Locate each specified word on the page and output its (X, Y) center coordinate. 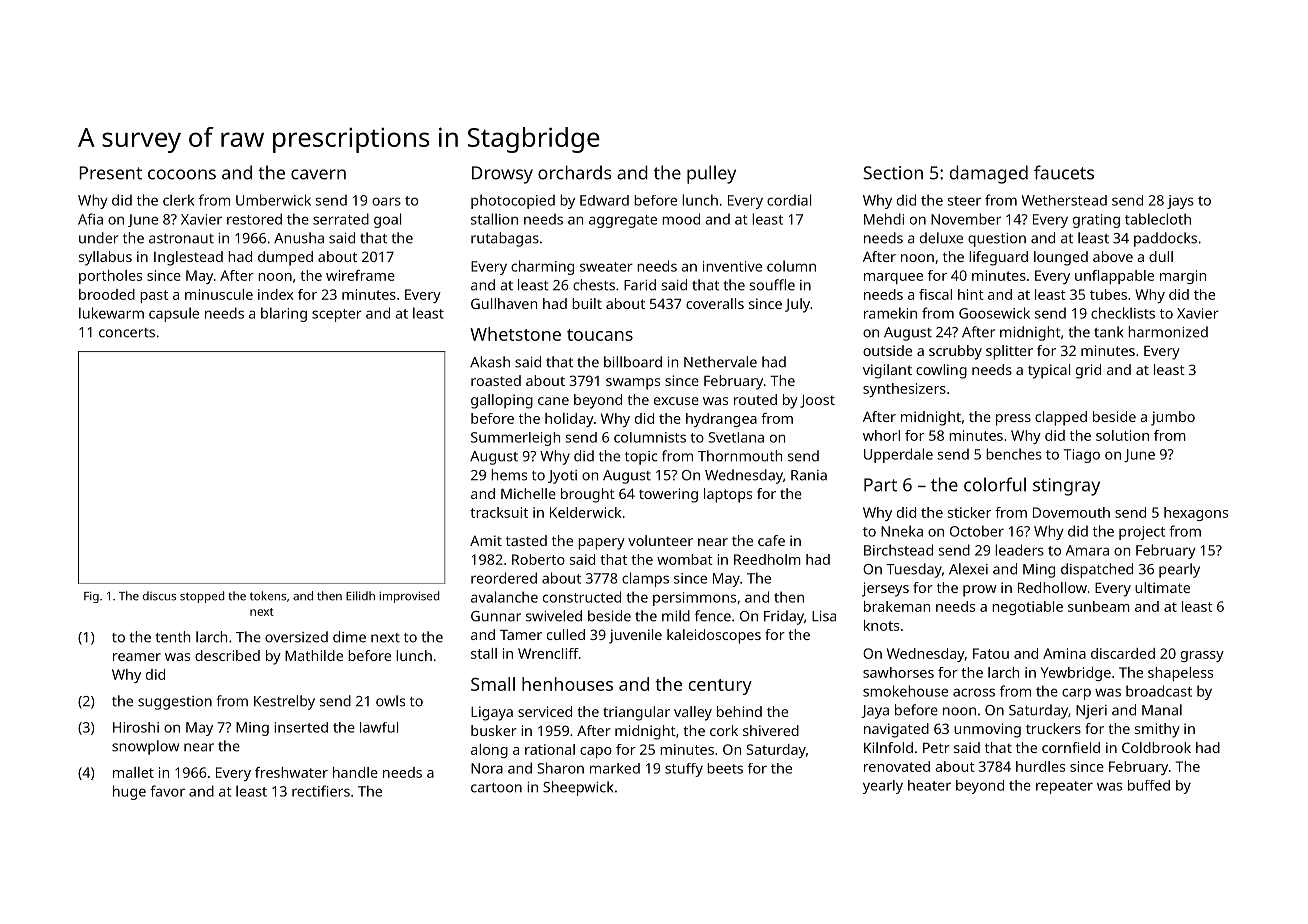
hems (509, 475)
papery (601, 544)
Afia (90, 219)
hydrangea (721, 420)
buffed (1149, 785)
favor (167, 791)
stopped (202, 597)
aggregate (623, 221)
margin (1183, 277)
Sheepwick (578, 788)
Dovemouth (1071, 512)
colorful (995, 484)
